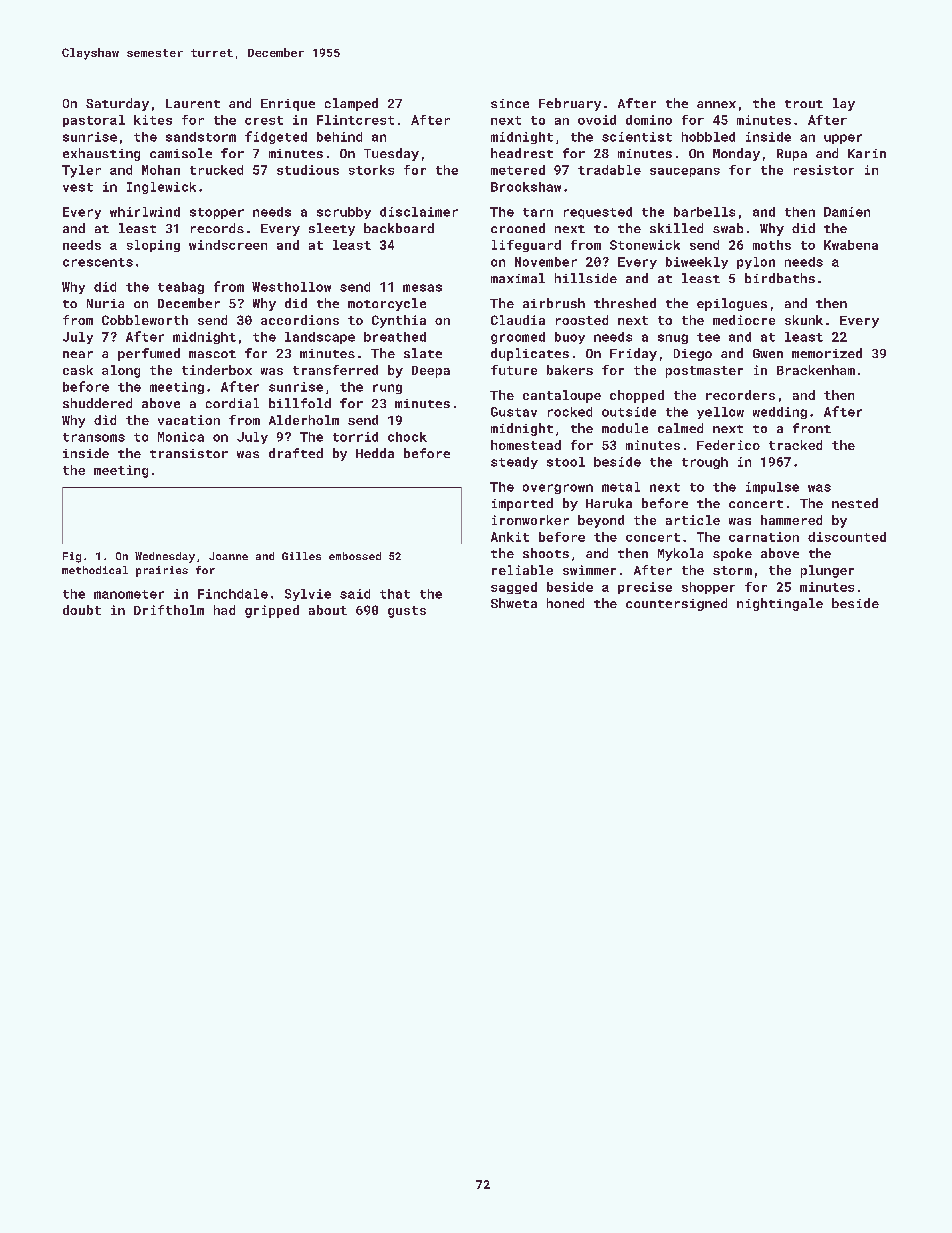 The image size is (952, 1233). I want to click on clamped, so click(351, 104).
